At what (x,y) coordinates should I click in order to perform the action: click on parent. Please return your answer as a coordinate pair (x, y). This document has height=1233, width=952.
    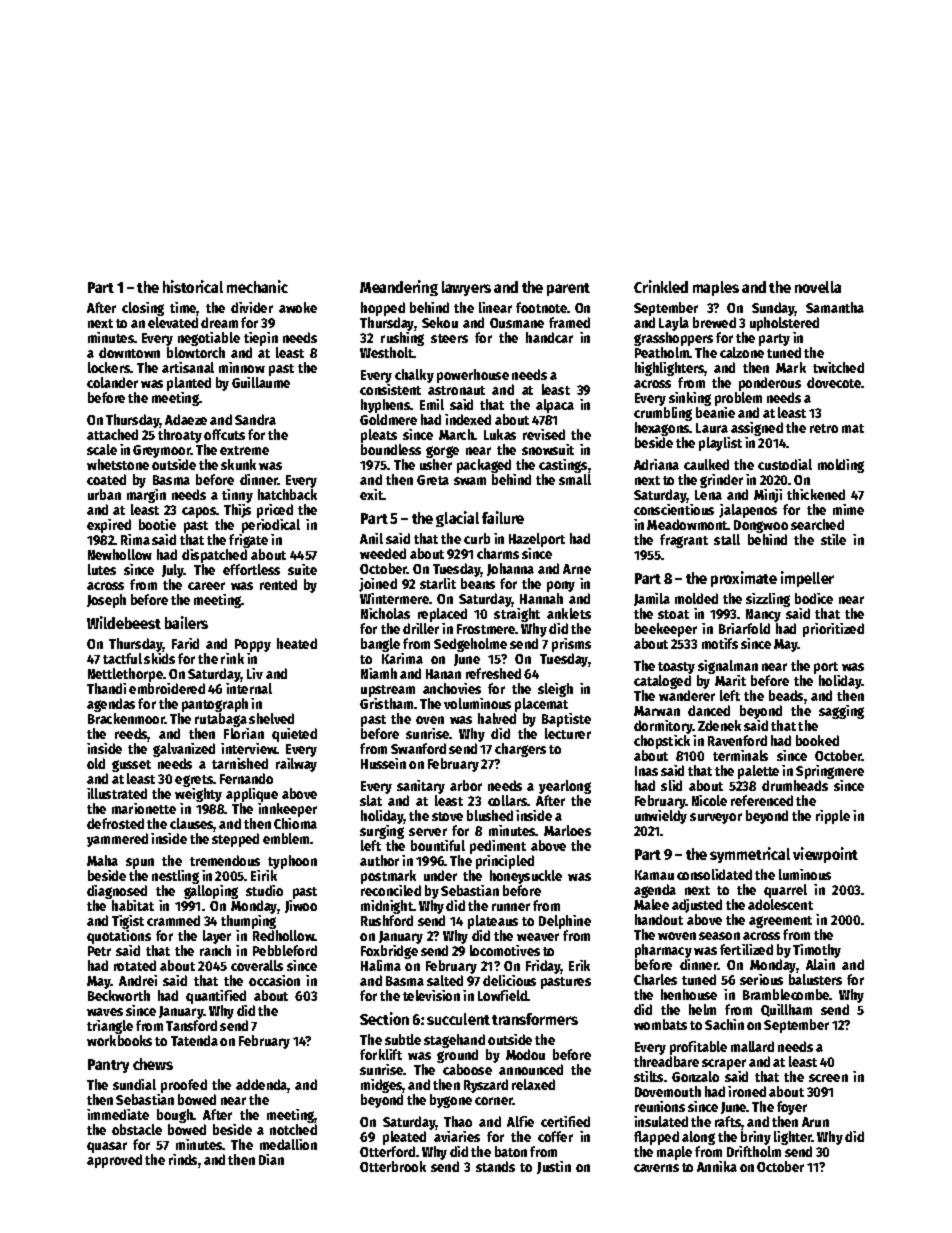
    Looking at the image, I should click on (568, 289).
